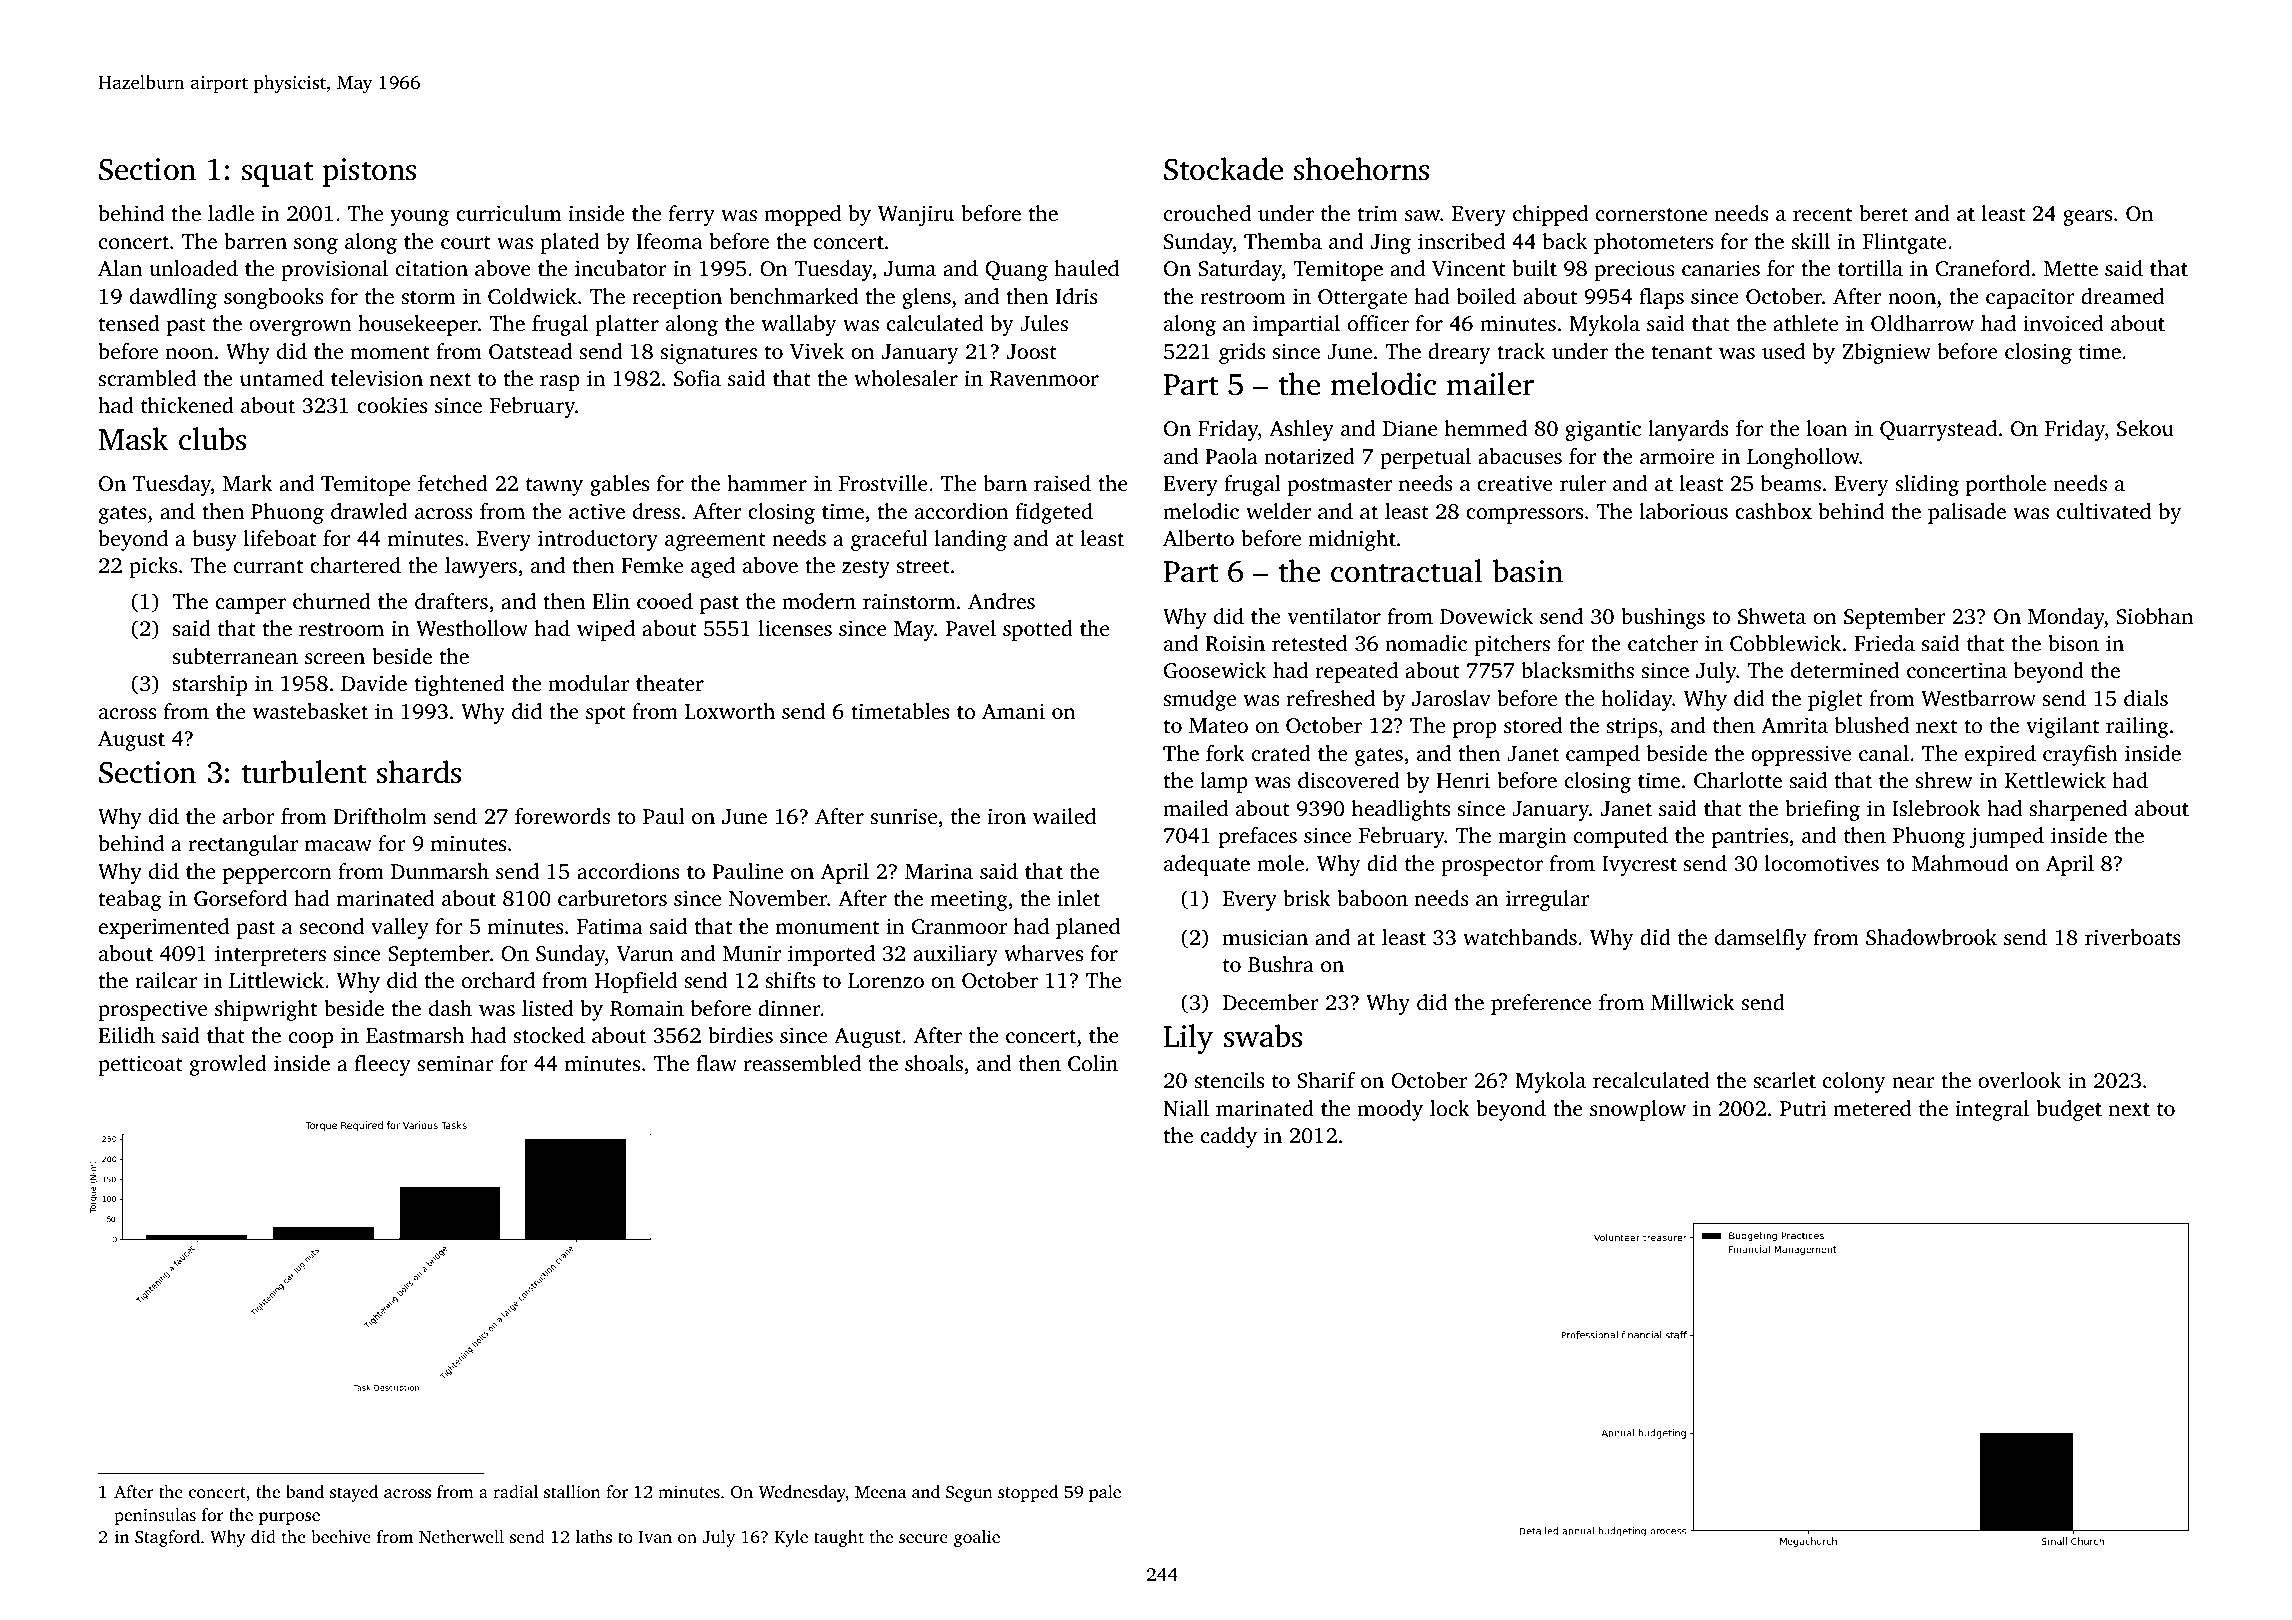 Image resolution: width=2292 pixels, height=1620 pixels. Describe the element at coordinates (130, 900) in the image. I see `teabag` at that location.
